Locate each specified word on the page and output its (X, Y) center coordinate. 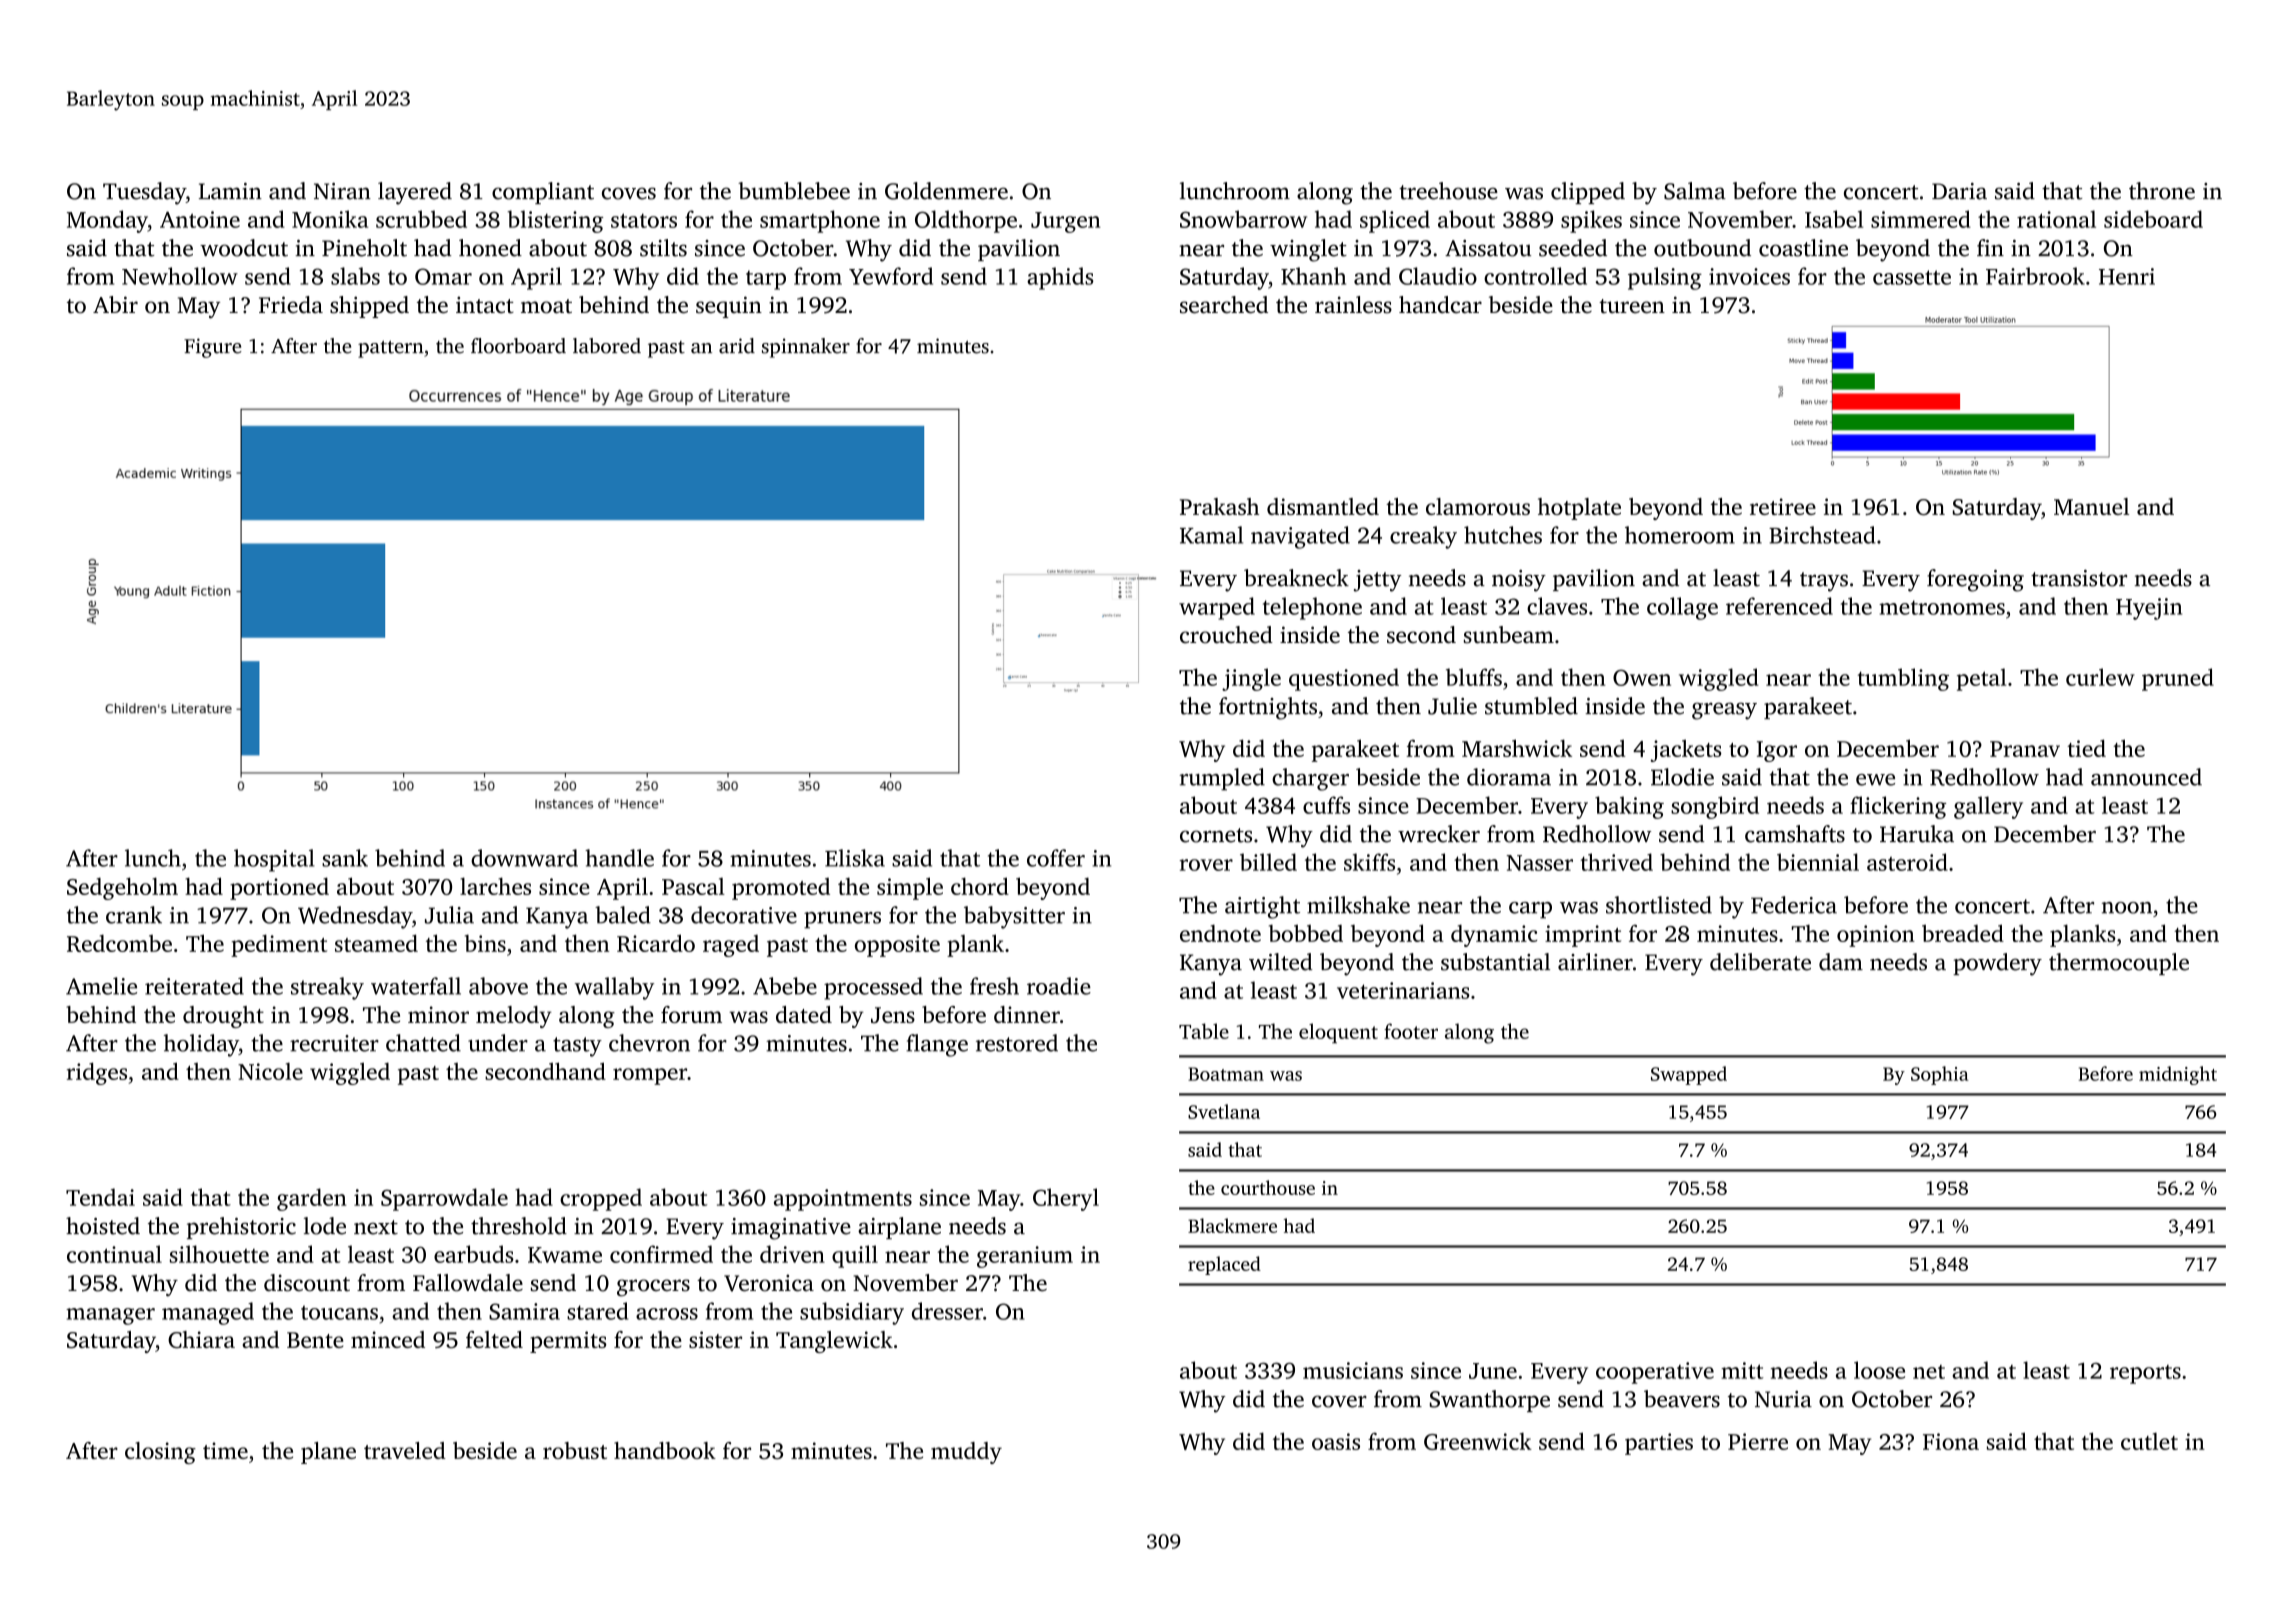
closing (160, 1453)
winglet (1308, 250)
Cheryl (1066, 1199)
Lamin (230, 191)
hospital (274, 860)
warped (1217, 608)
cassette (1912, 277)
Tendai (100, 1197)
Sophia (1940, 1075)
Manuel (2091, 506)
